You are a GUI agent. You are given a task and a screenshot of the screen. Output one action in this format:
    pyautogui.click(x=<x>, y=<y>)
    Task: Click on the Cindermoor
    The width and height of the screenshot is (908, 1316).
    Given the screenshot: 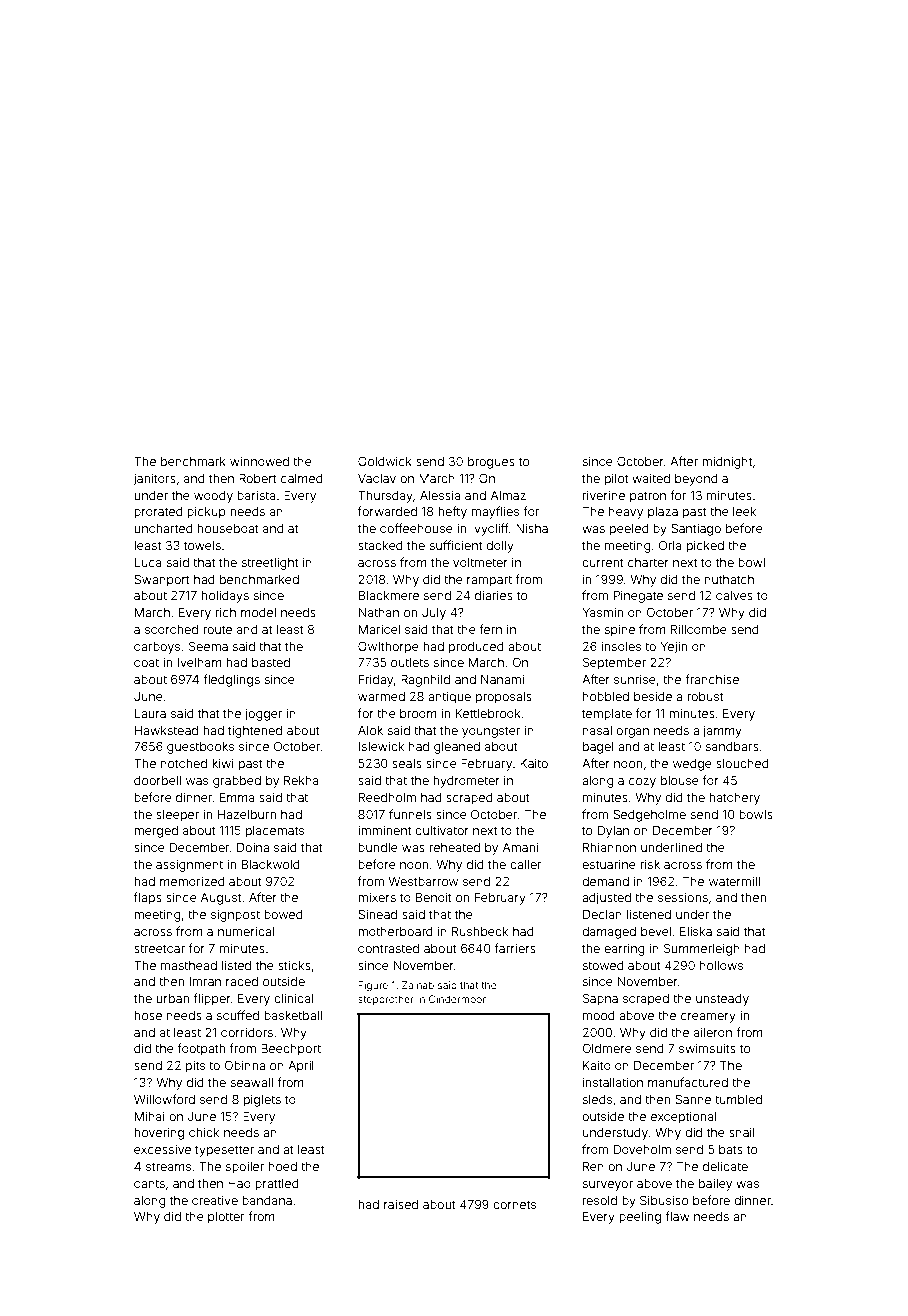 What is the action you would take?
    pyautogui.click(x=457, y=999)
